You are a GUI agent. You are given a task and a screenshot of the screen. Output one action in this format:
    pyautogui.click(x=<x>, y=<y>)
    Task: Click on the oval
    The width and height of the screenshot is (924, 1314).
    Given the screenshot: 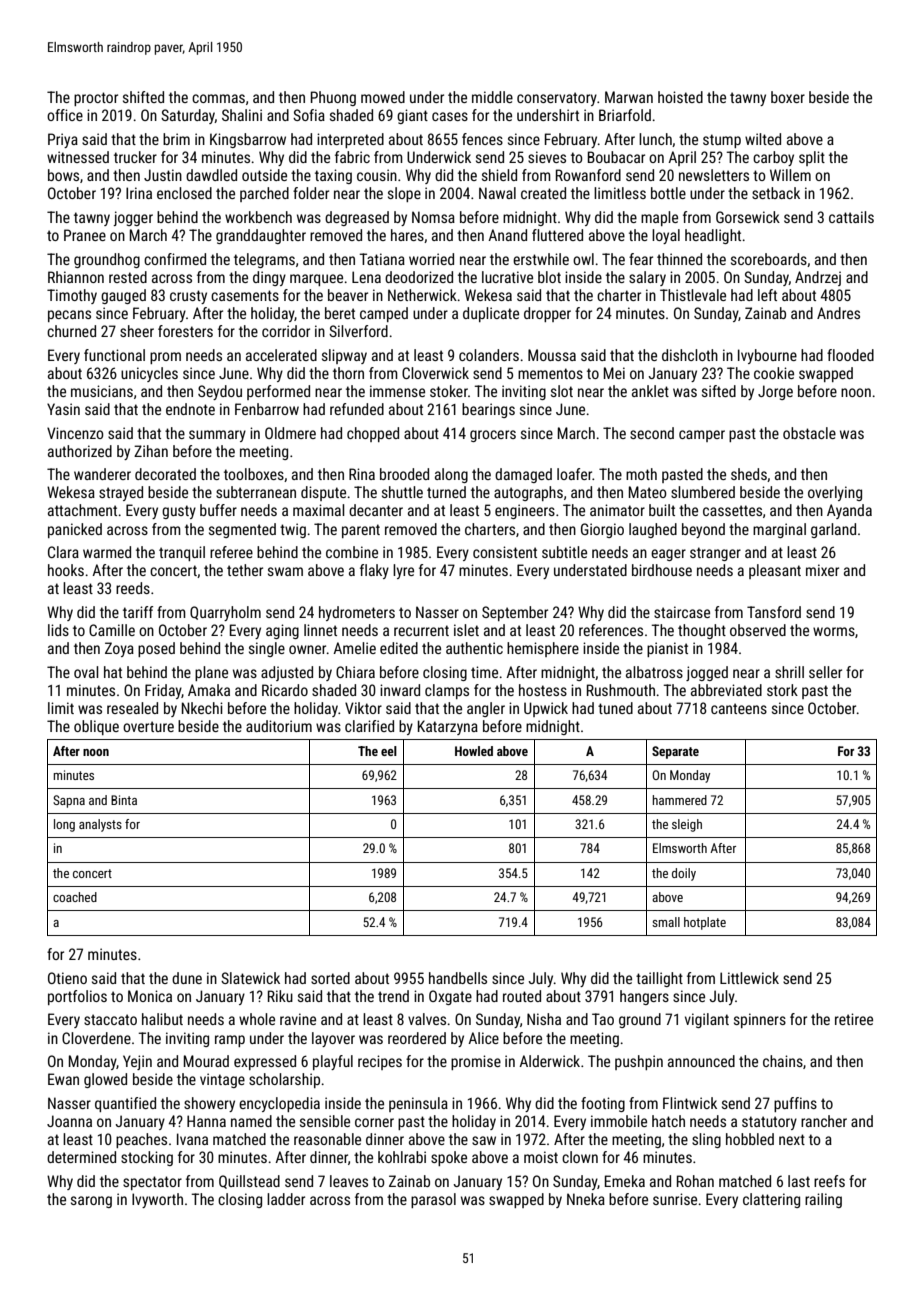 What is the action you would take?
    pyautogui.click(x=86, y=672)
